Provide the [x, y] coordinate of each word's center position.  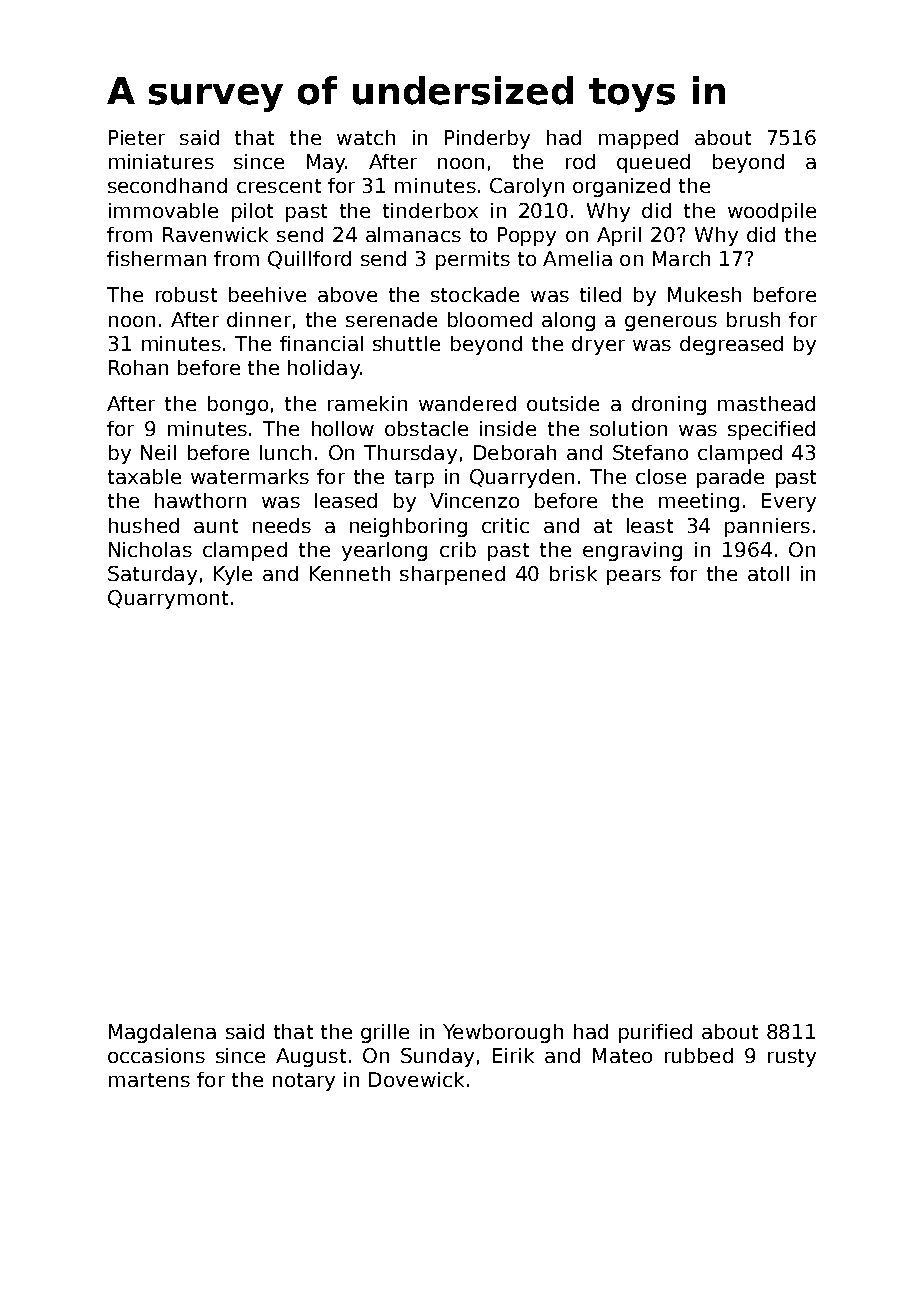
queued [653, 163]
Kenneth [350, 573]
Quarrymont [168, 599]
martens [149, 1080]
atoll [768, 573]
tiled [600, 294]
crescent [279, 186]
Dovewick [416, 1079]
